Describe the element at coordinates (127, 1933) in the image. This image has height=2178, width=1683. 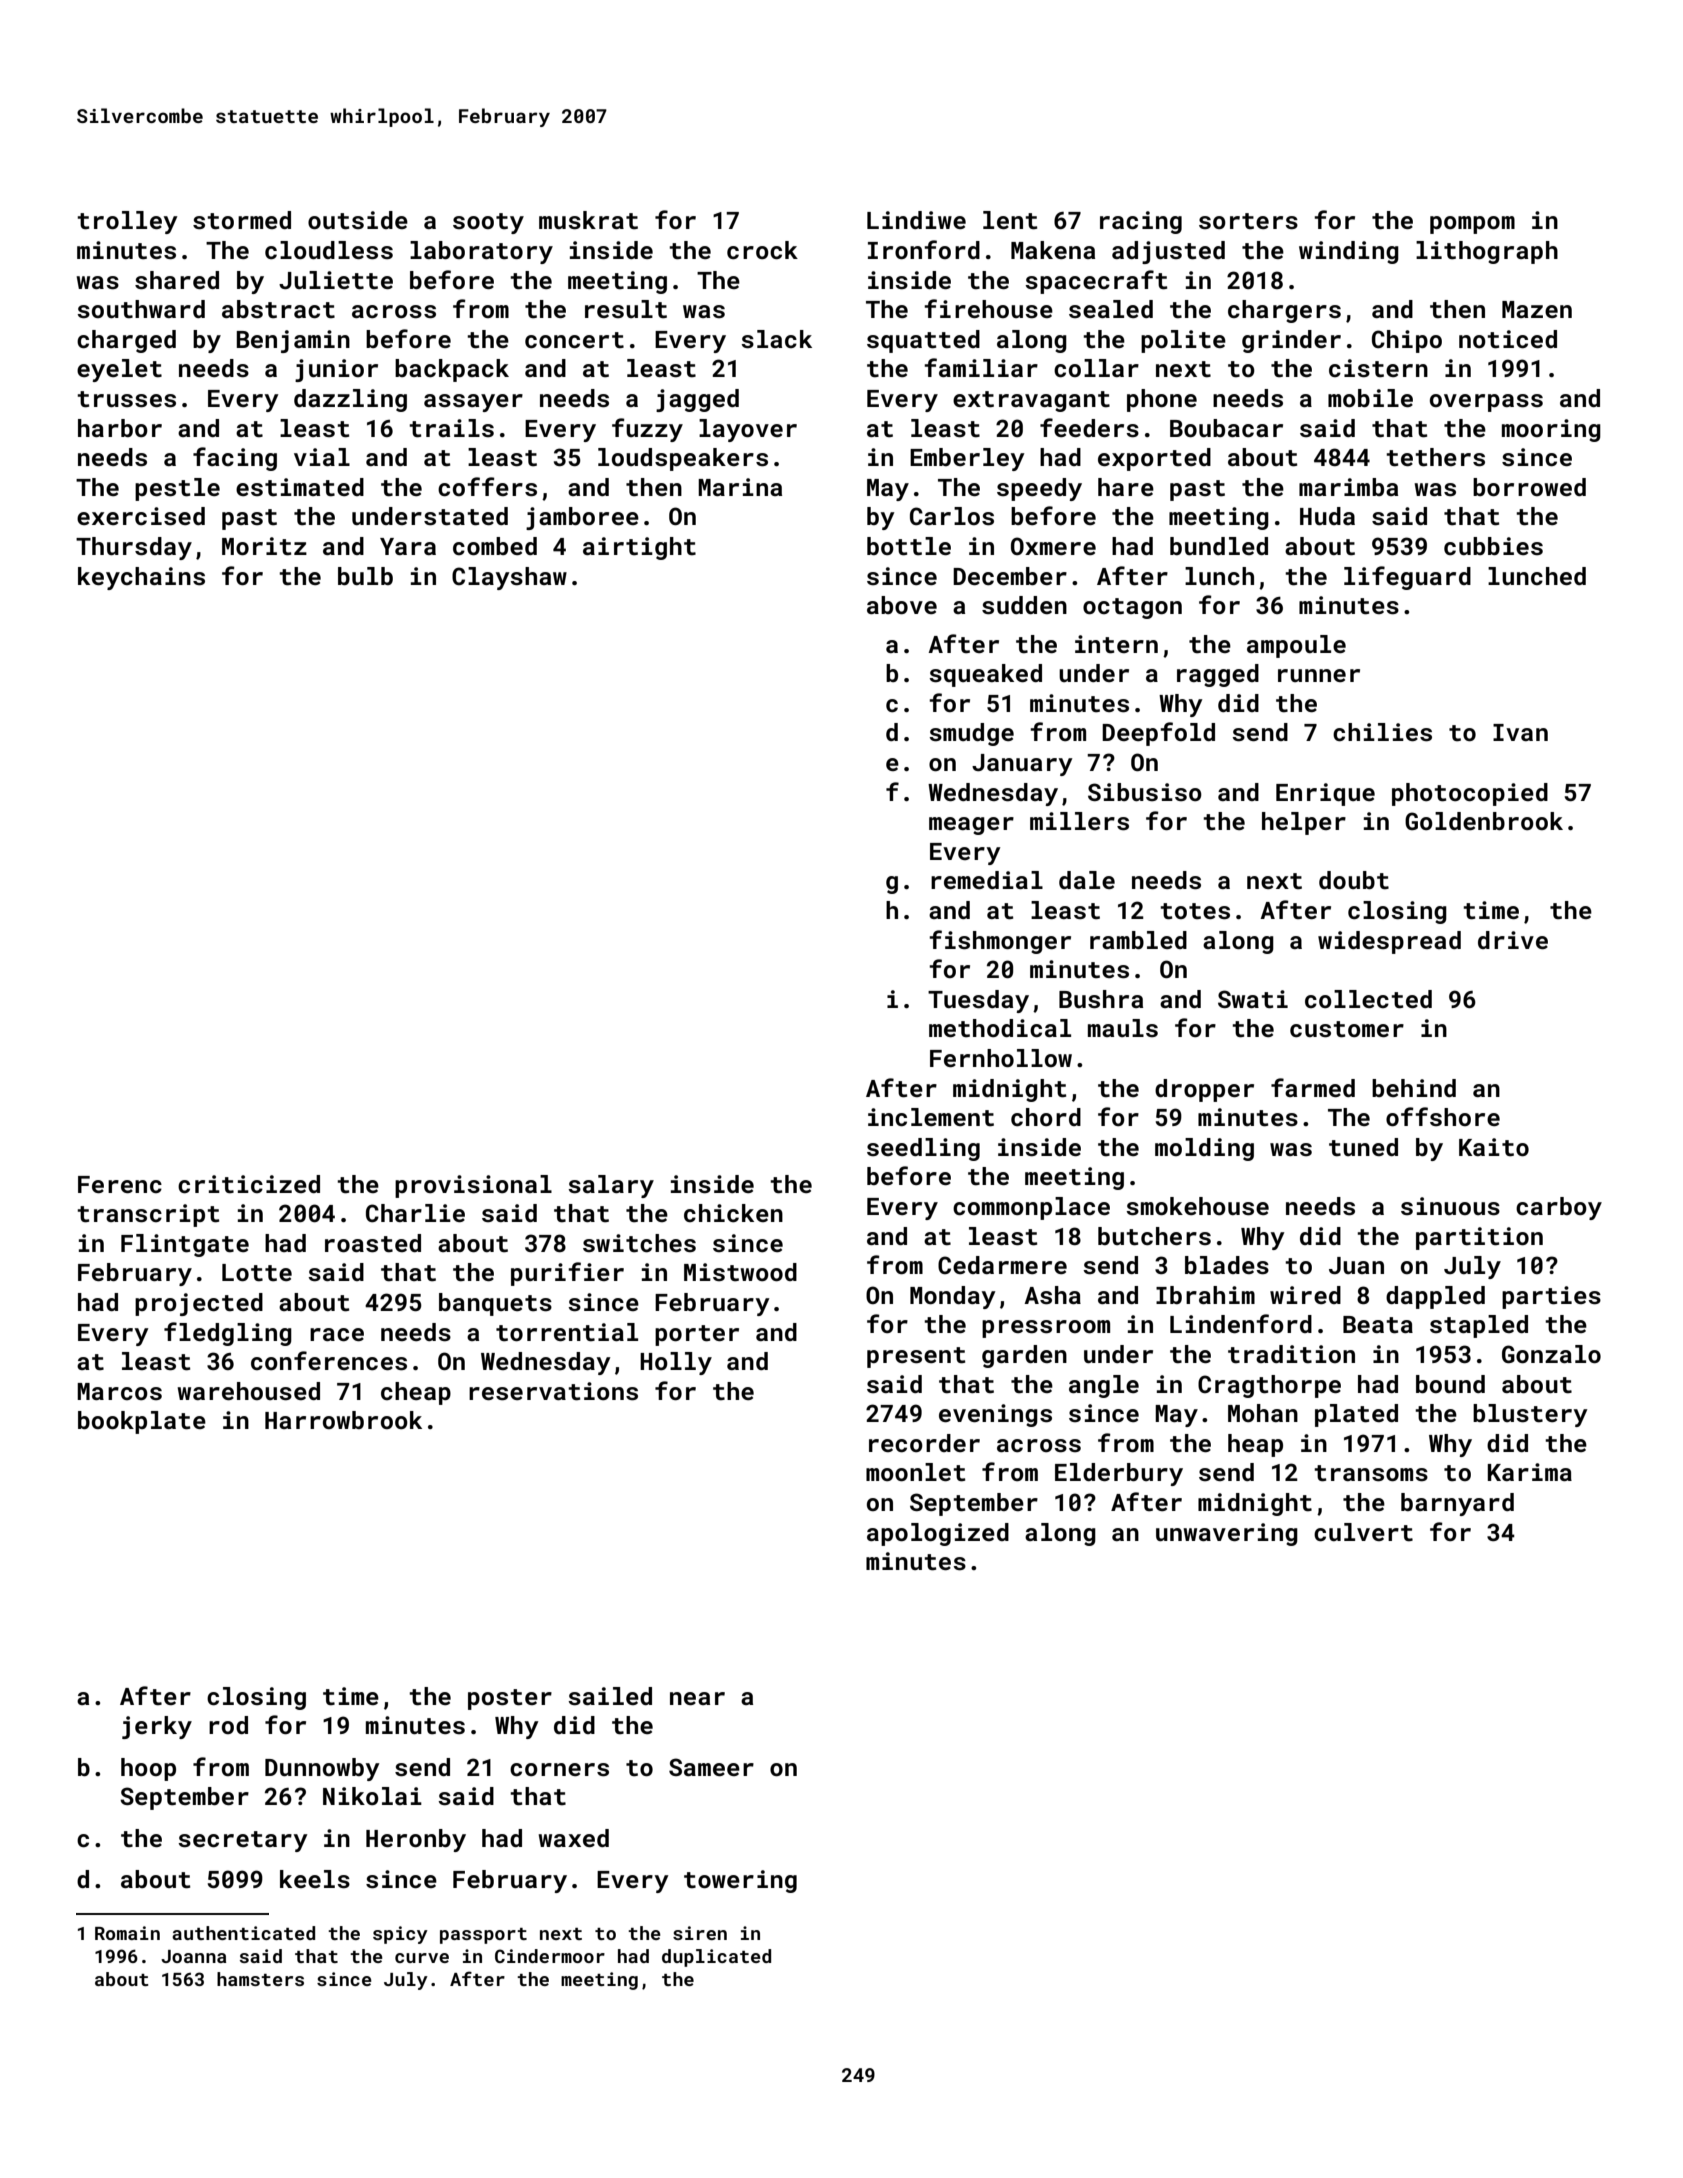
I see `Romain` at that location.
